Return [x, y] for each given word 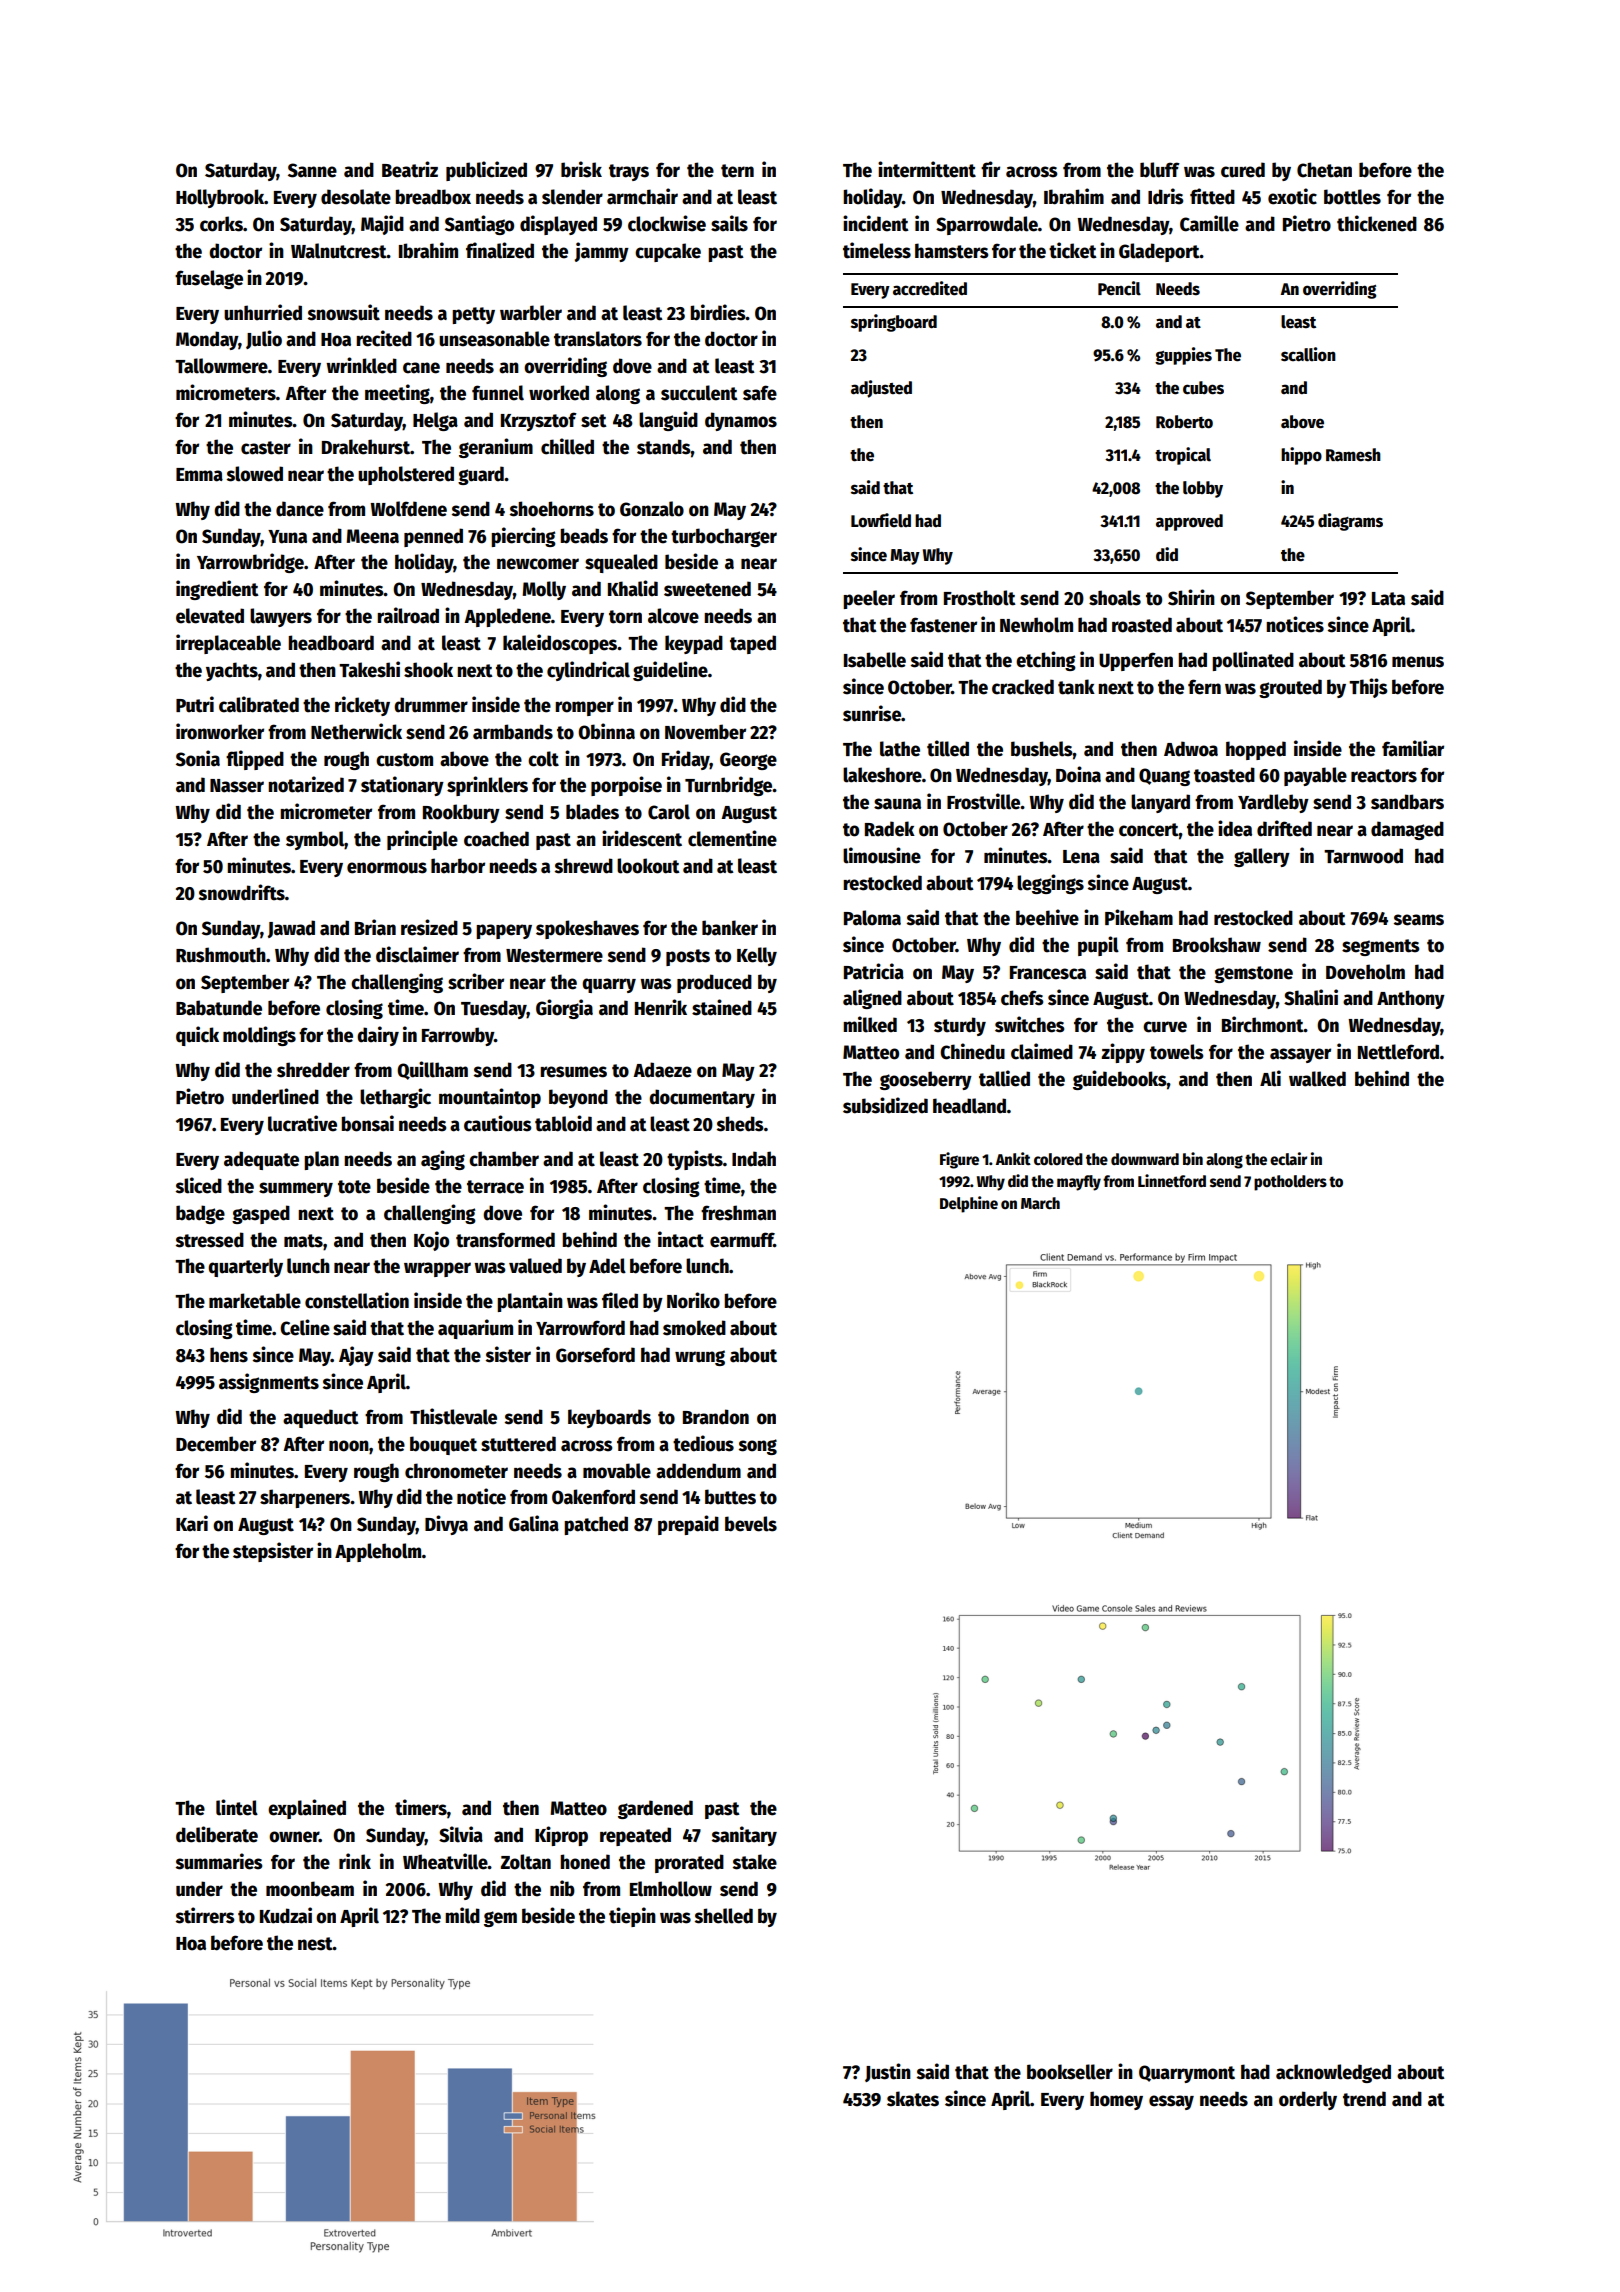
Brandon [716, 1417]
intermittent [927, 169]
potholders [1290, 1183]
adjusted [881, 389]
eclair [1288, 1159]
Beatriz [410, 169]
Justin [888, 2072]
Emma [199, 475]
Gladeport [1159, 252]
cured [1243, 170]
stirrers [205, 1915]
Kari [192, 1523]
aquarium [475, 1329]
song [758, 1447]
